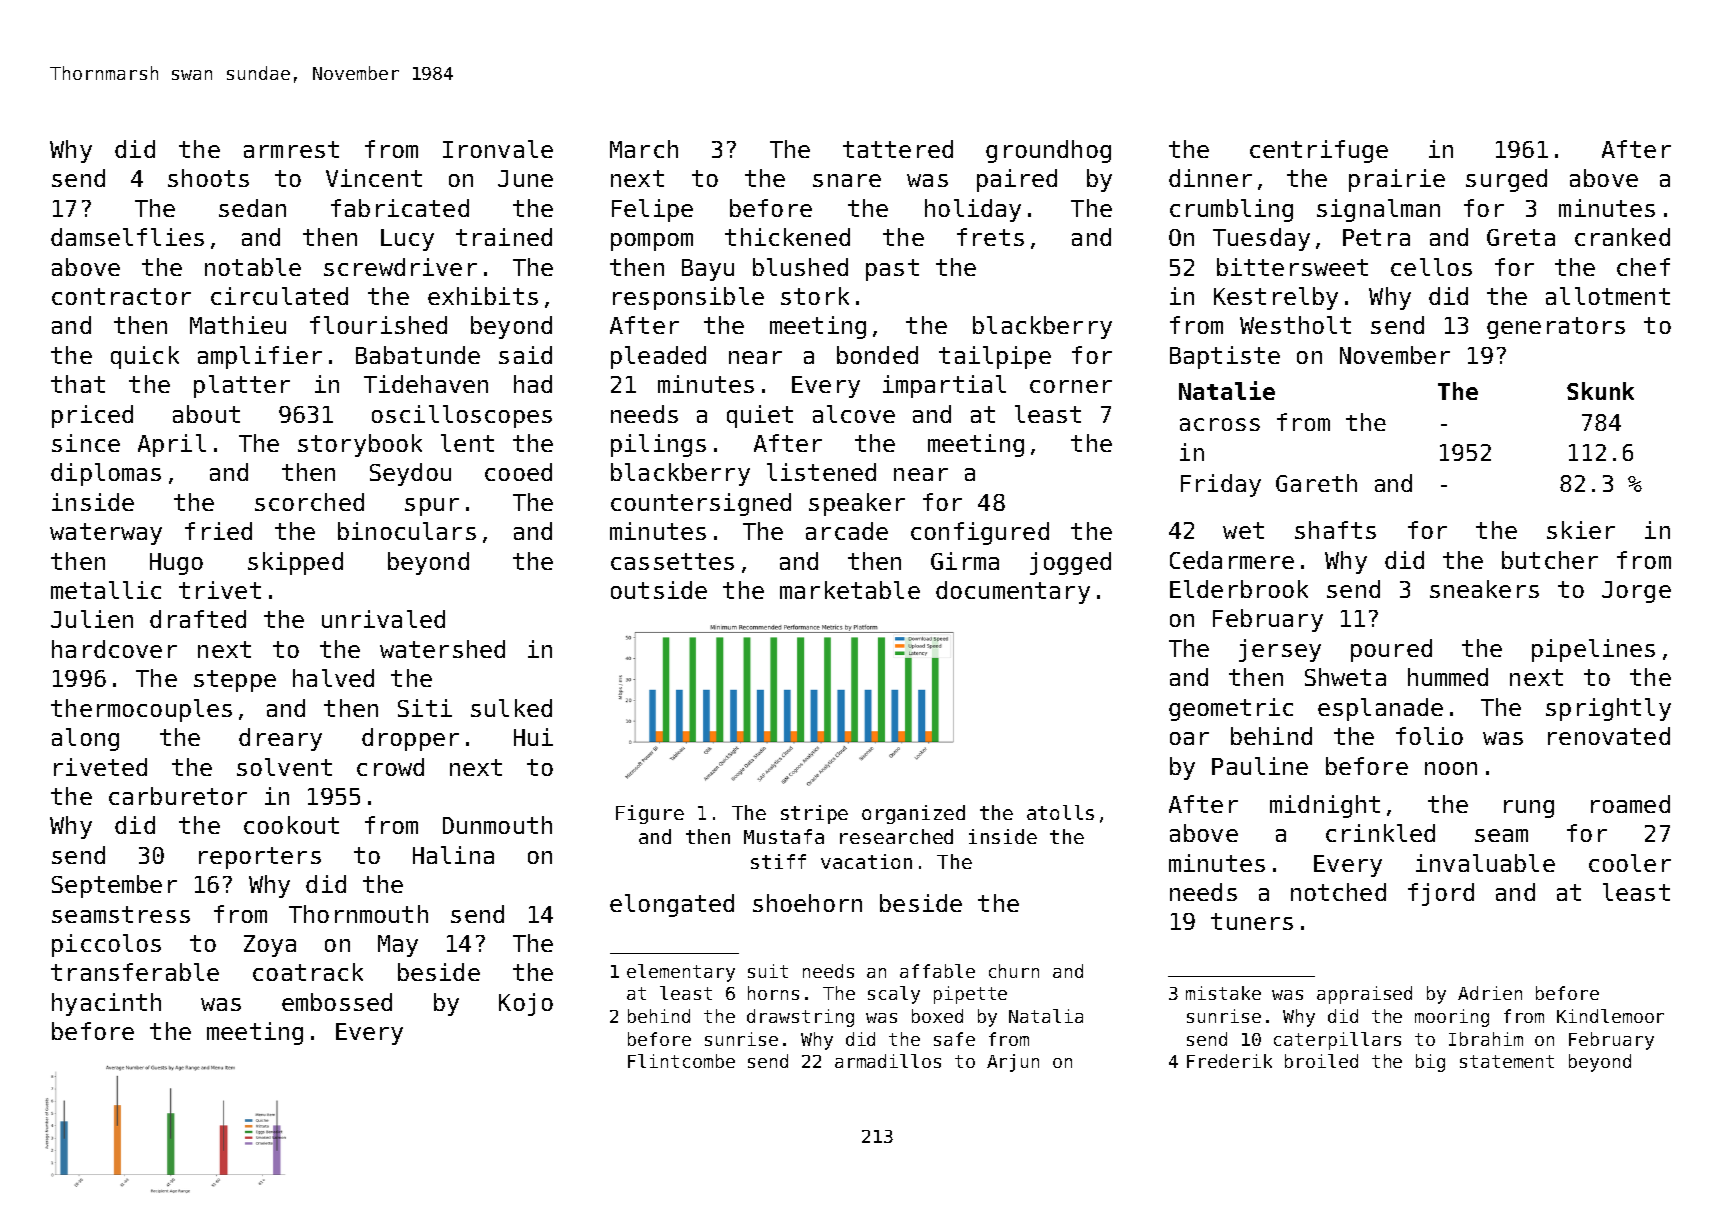  I want to click on esplanade, so click(1380, 709).
